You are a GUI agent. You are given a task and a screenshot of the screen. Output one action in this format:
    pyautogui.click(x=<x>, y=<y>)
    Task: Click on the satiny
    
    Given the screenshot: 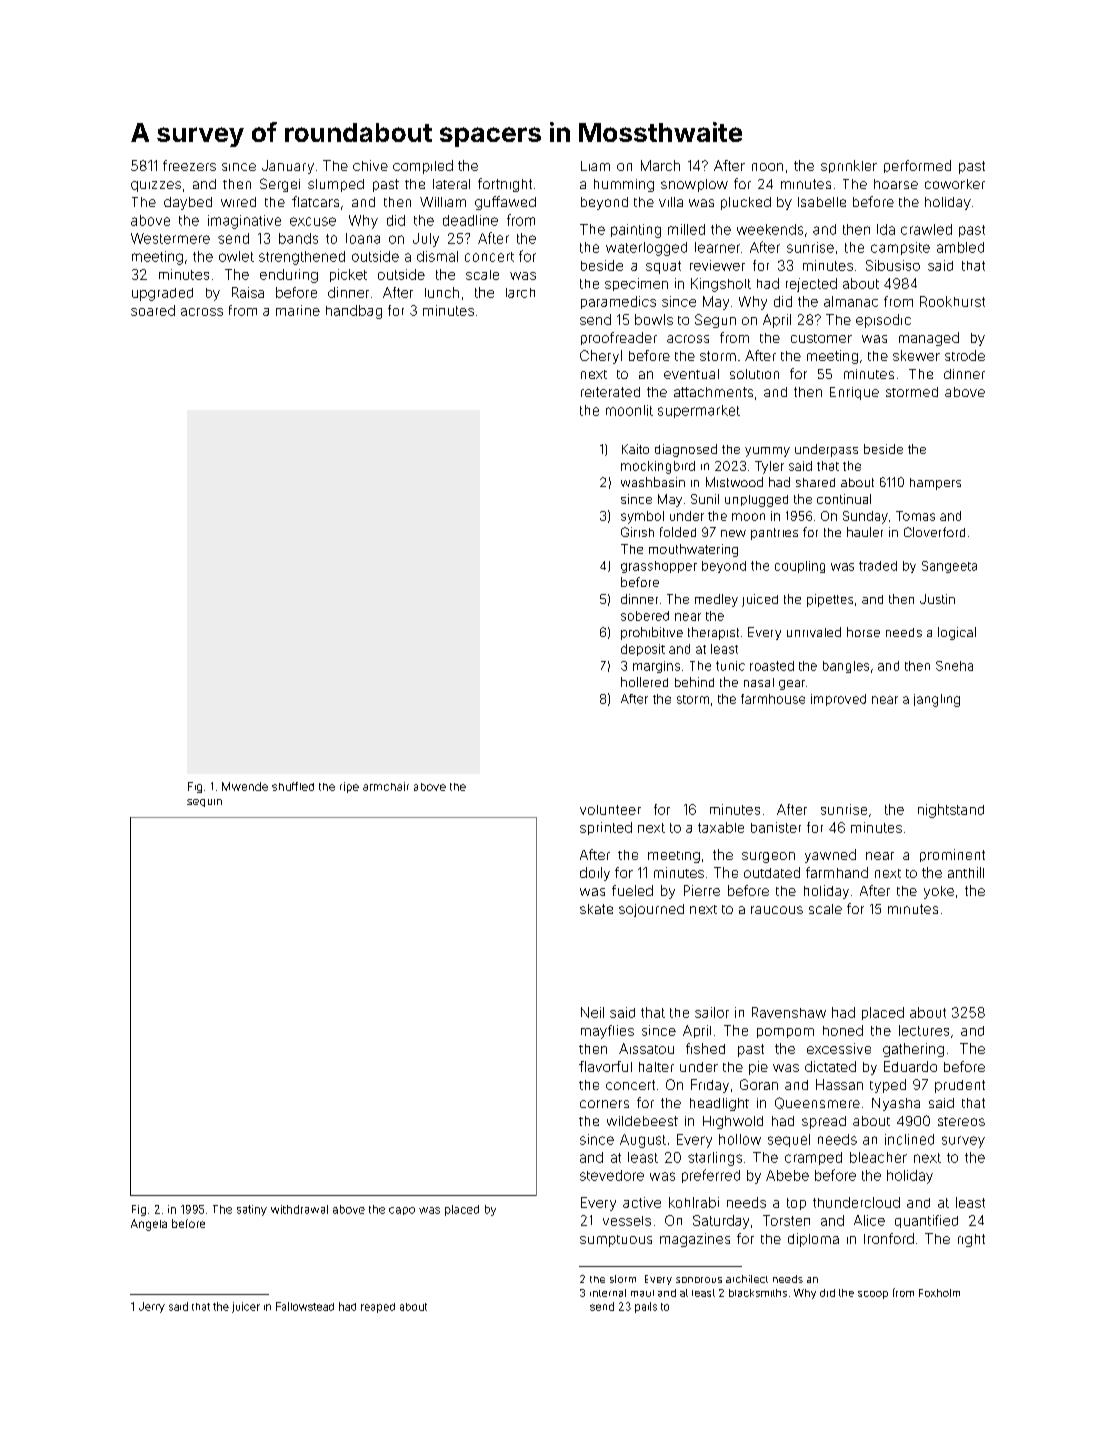 What is the action you would take?
    pyautogui.click(x=252, y=1210)
